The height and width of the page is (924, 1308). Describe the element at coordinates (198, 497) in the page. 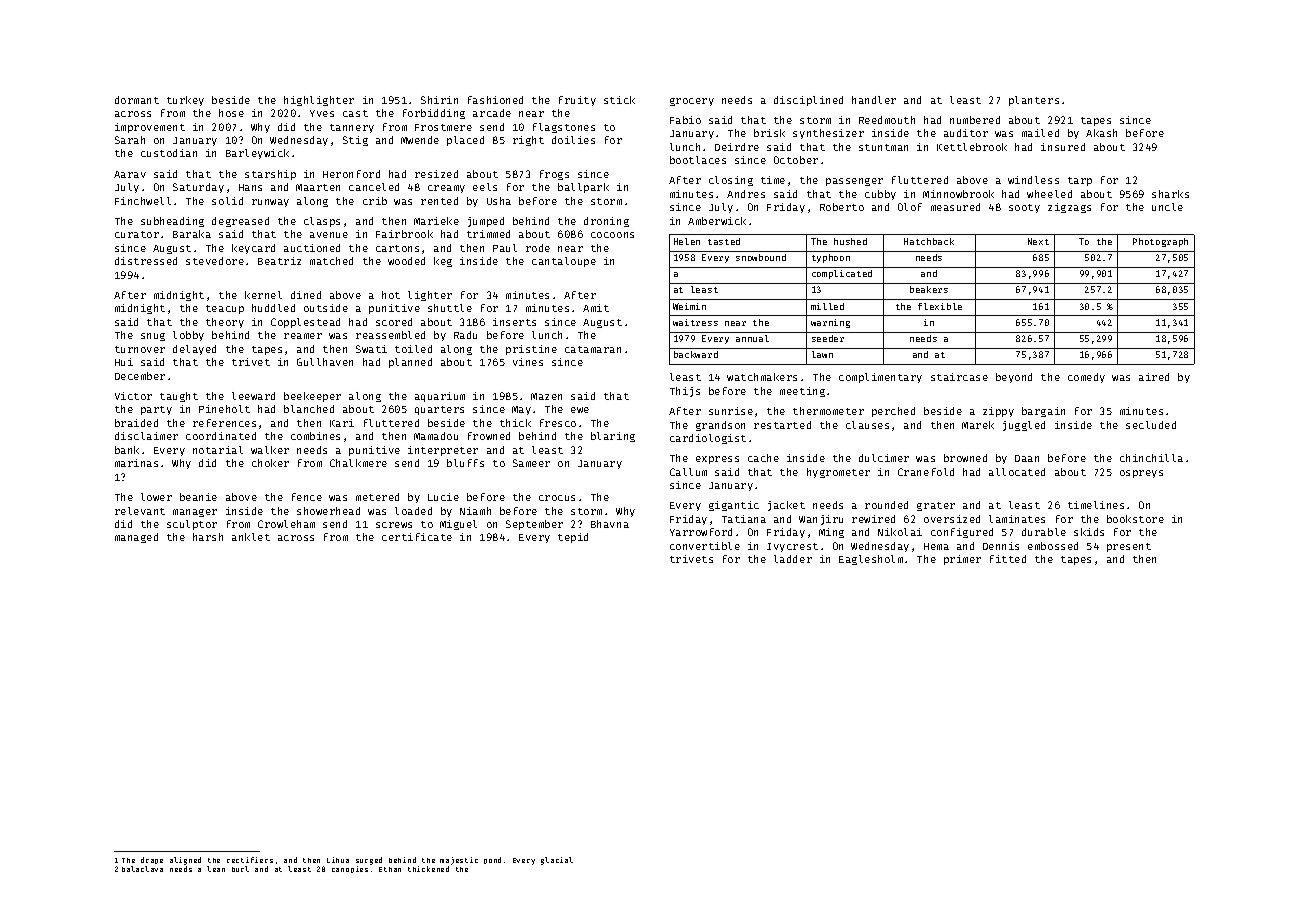

I see `beanie` at that location.
